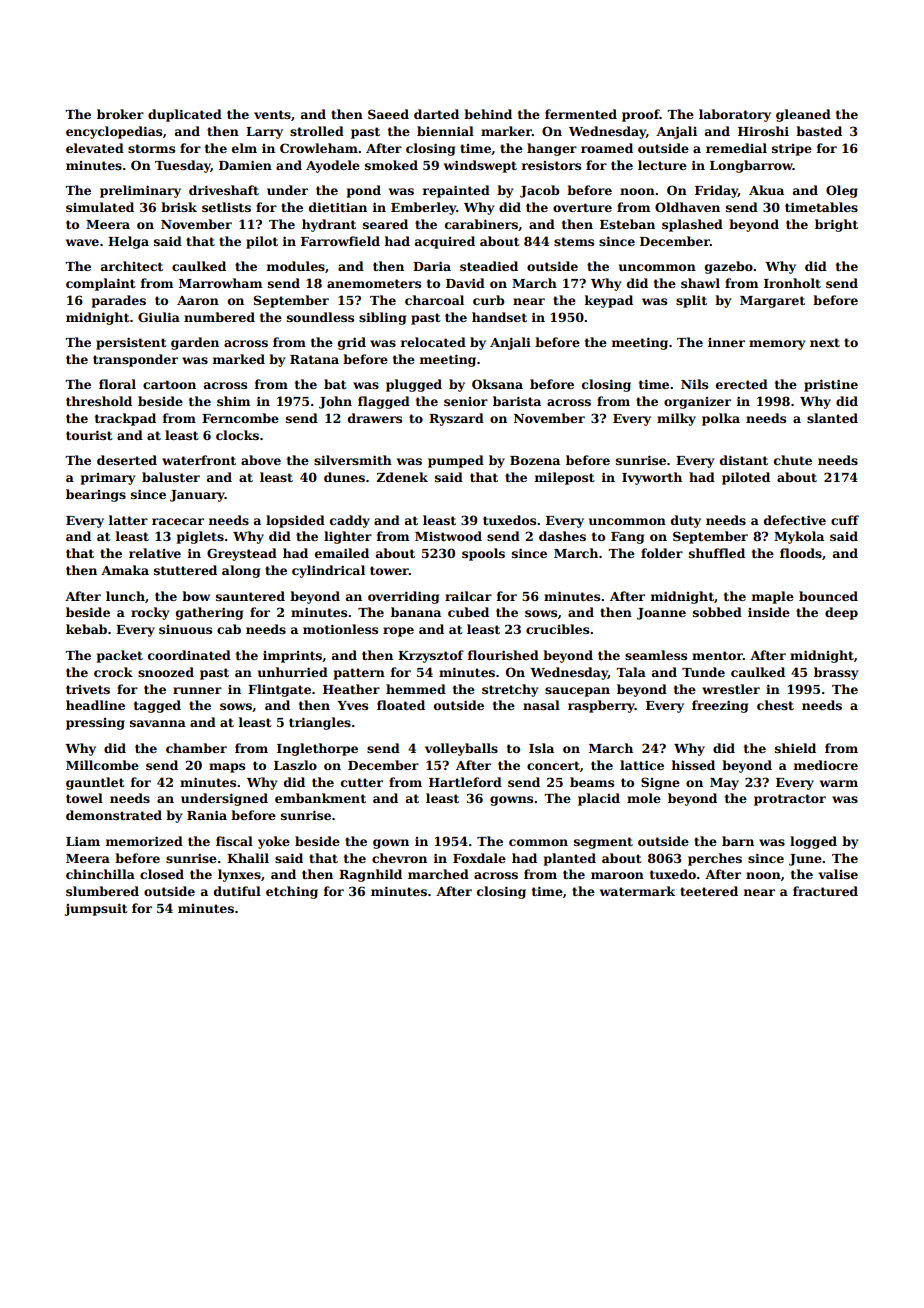 Image resolution: width=924 pixels, height=1308 pixels. What do you see at coordinates (448, 536) in the screenshot?
I see `Mistwood` at bounding box center [448, 536].
